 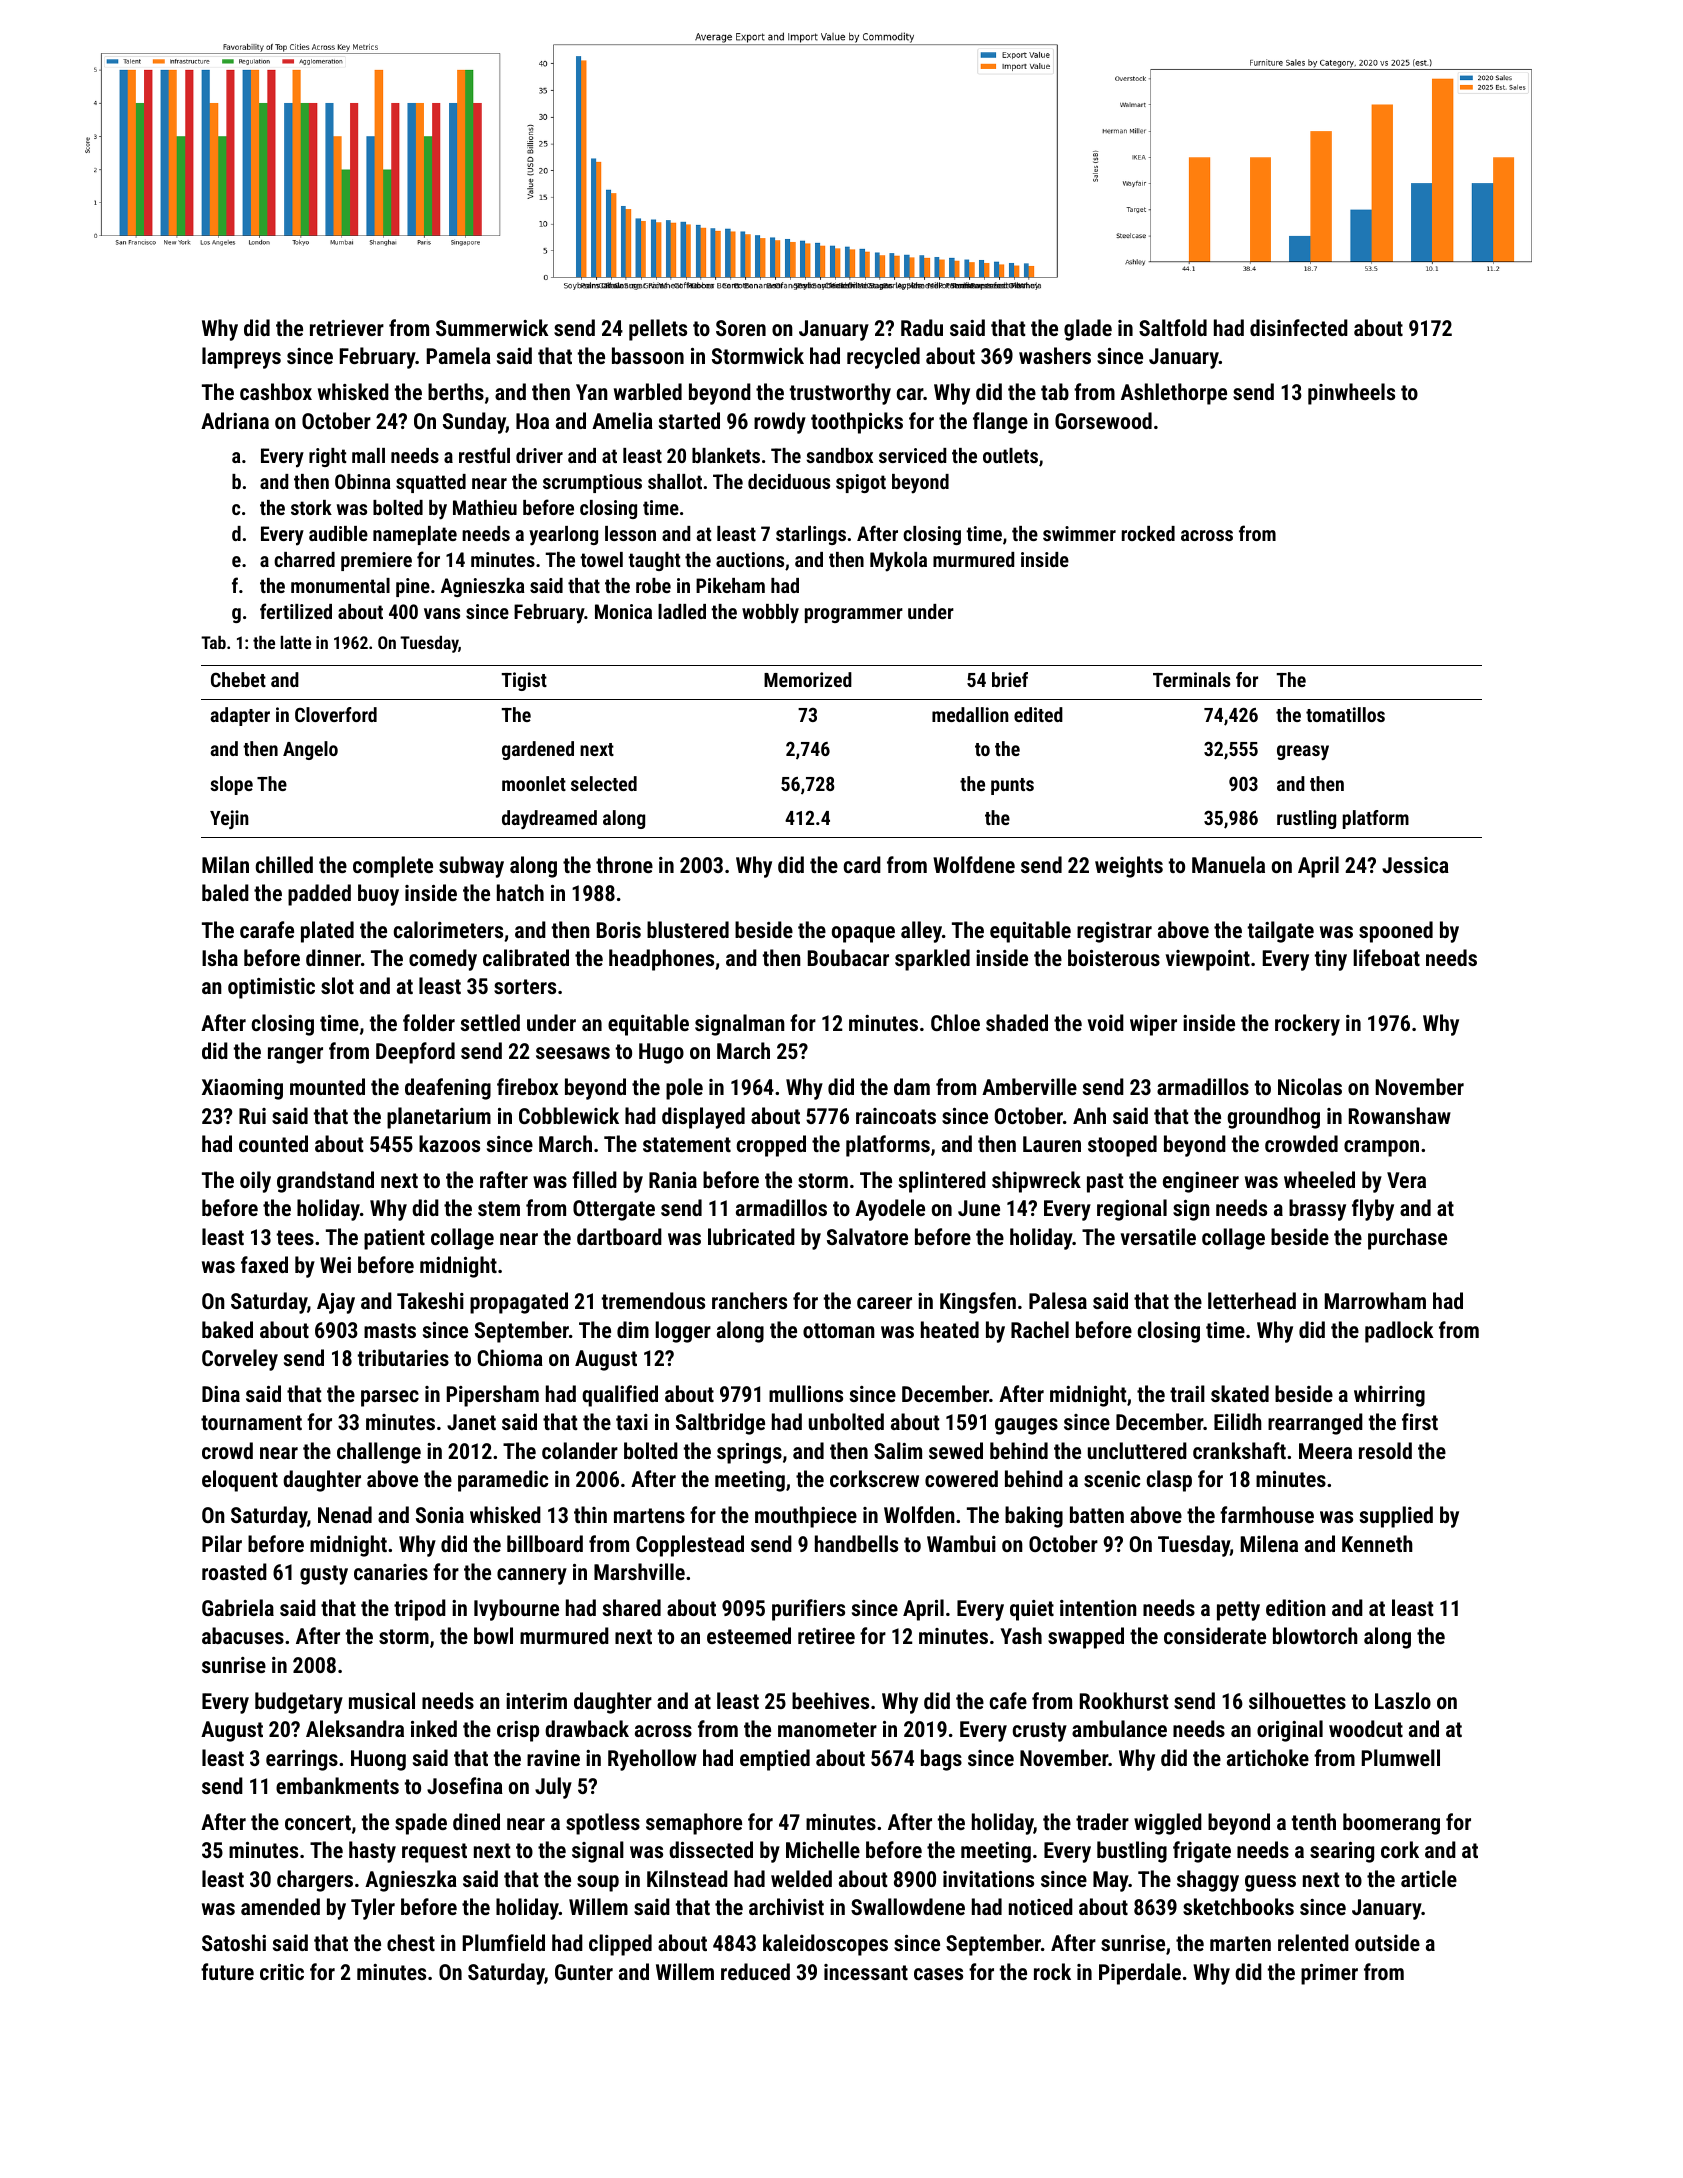 What do you see at coordinates (492, 327) in the document?
I see `Summerwick` at bounding box center [492, 327].
